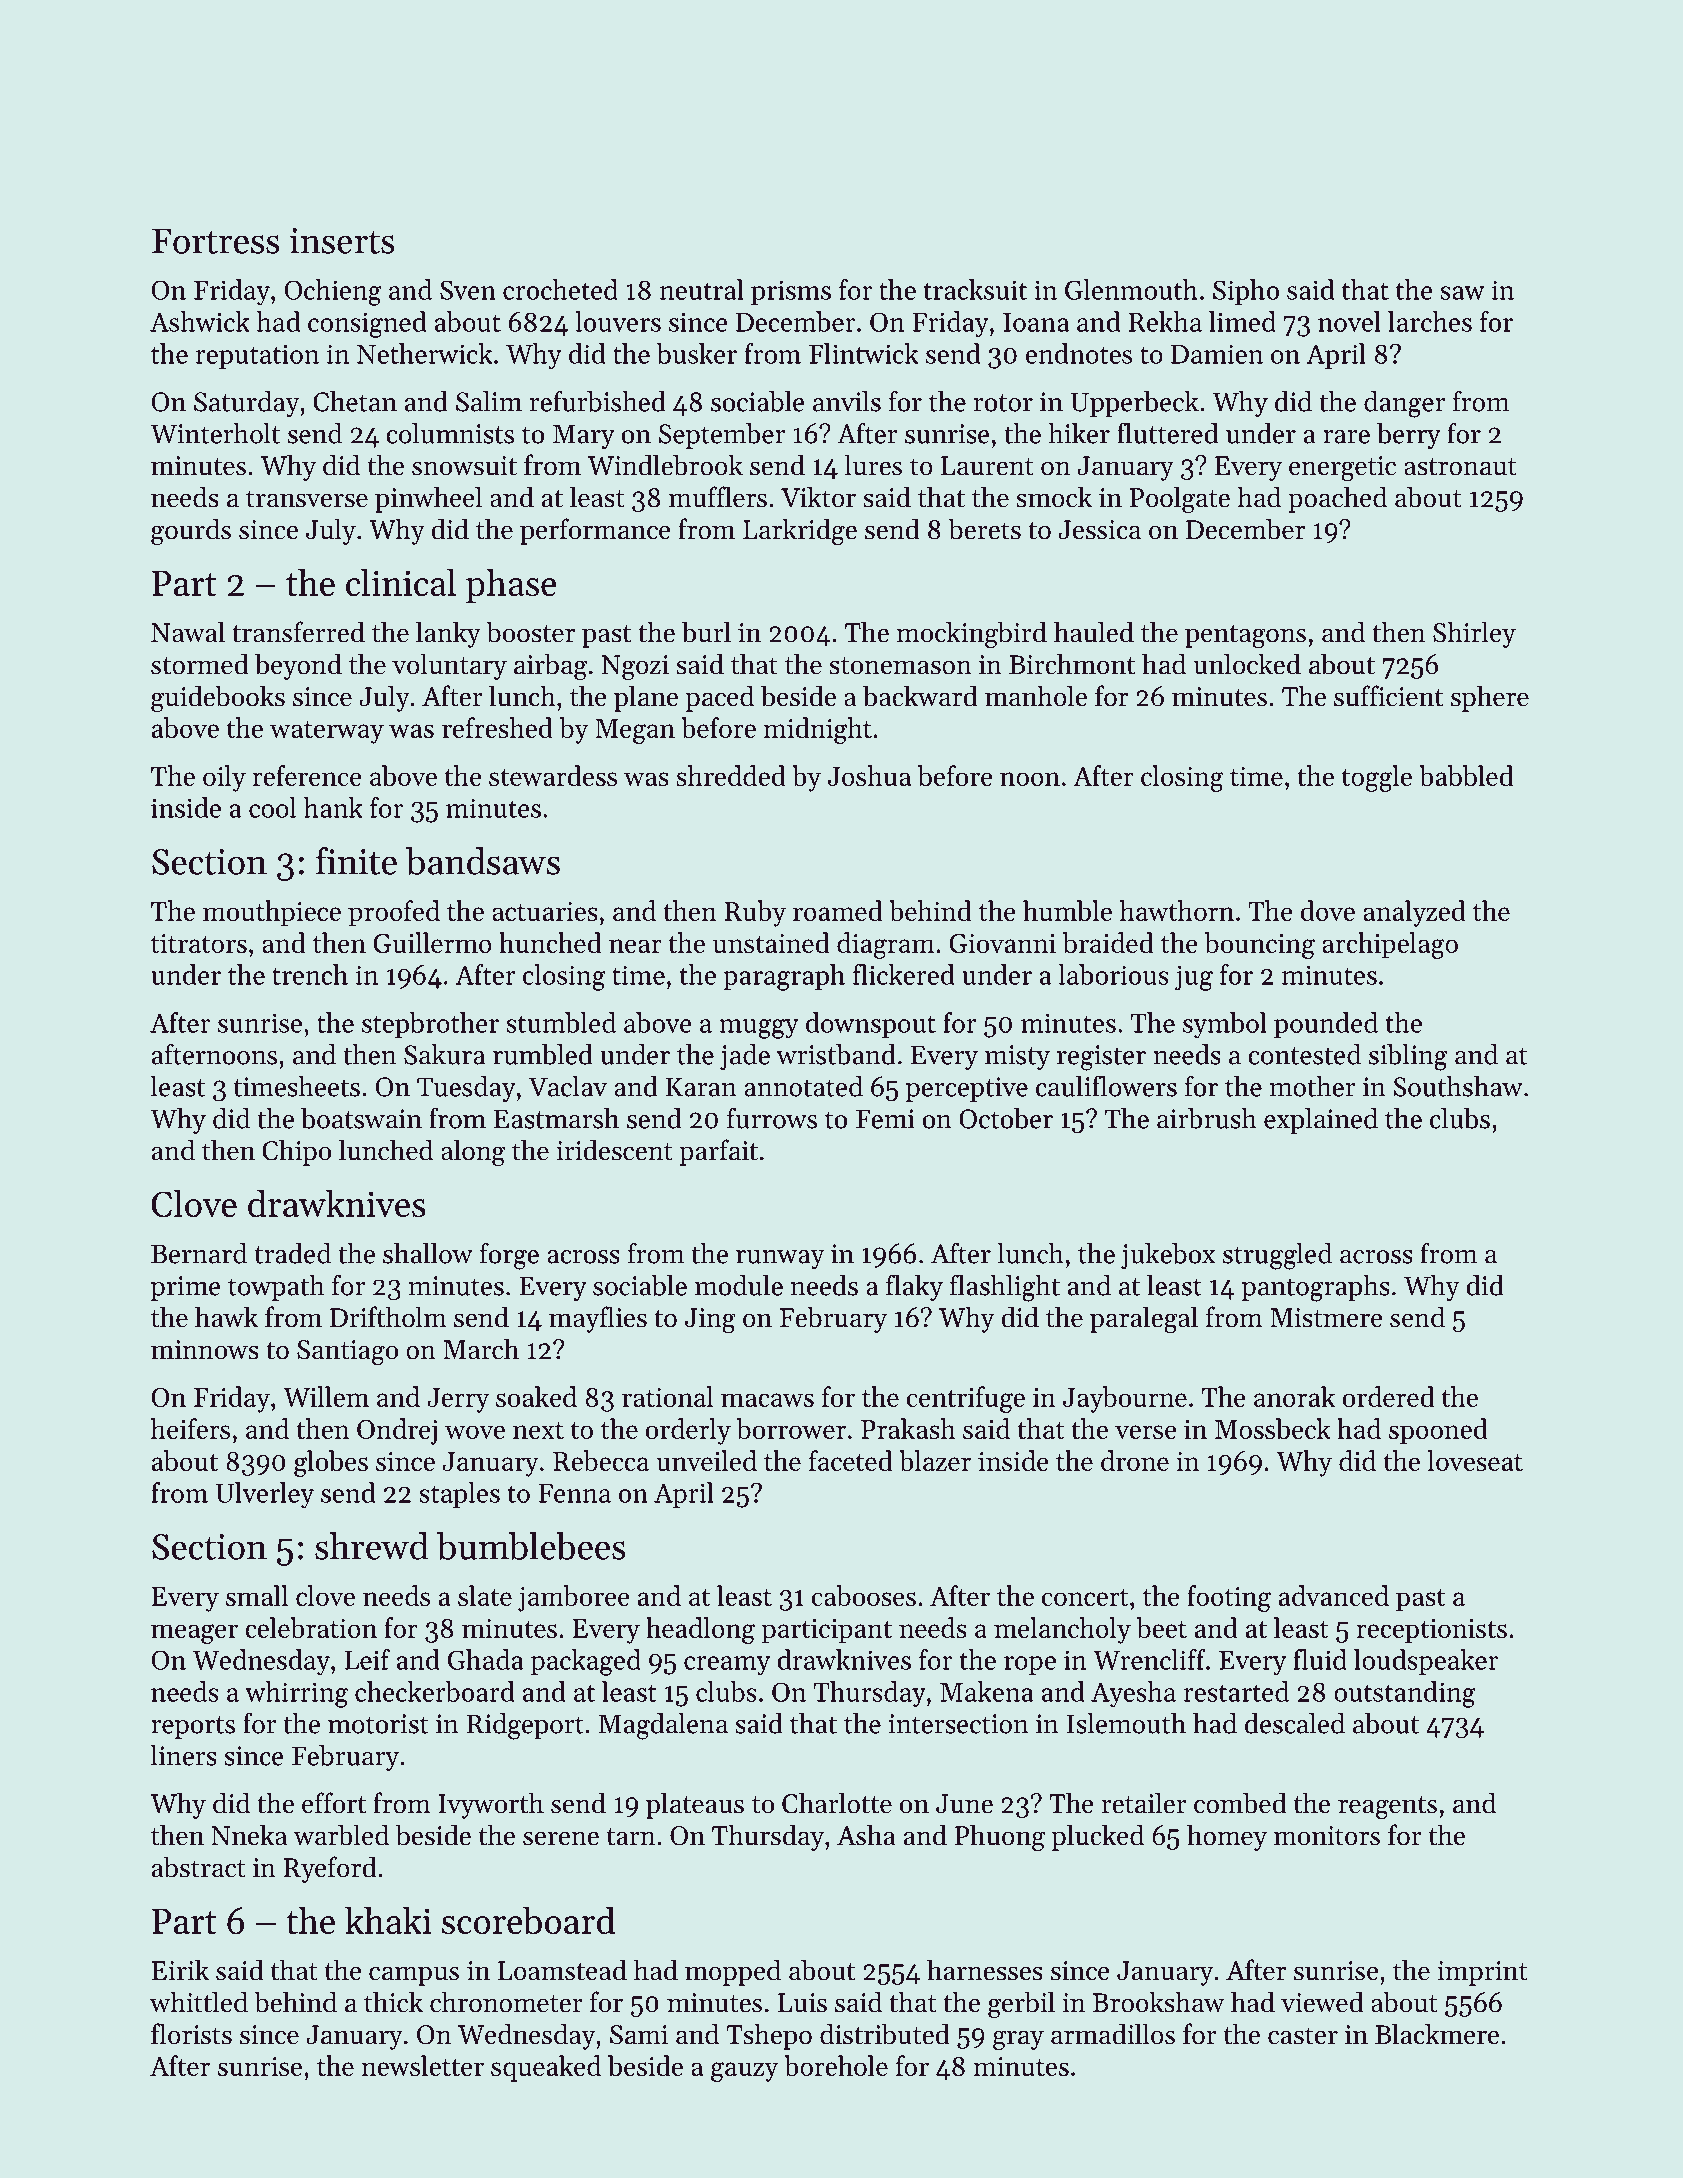  I want to click on celebration, so click(311, 1627).
